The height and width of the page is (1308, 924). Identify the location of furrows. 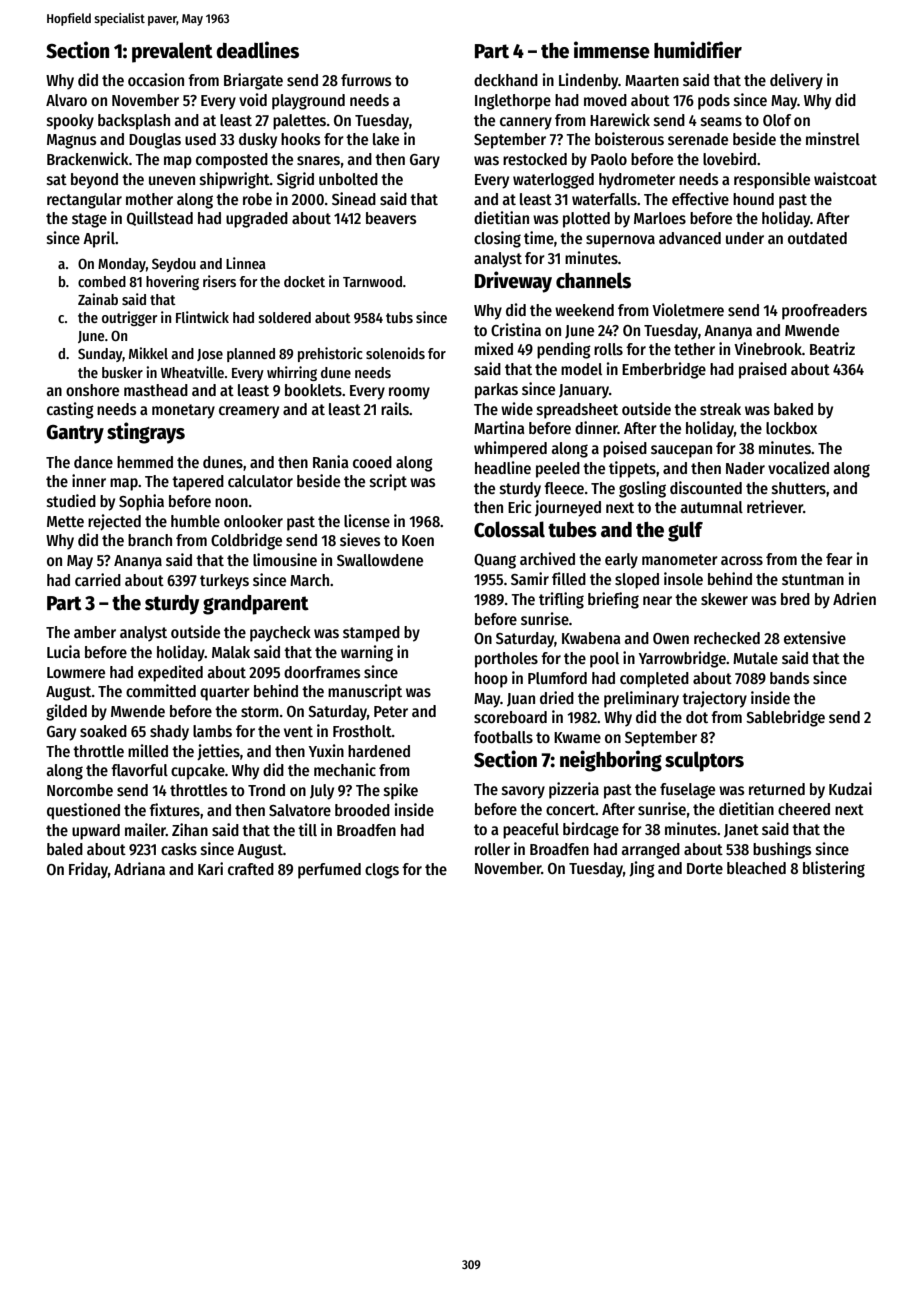
(366, 80).
